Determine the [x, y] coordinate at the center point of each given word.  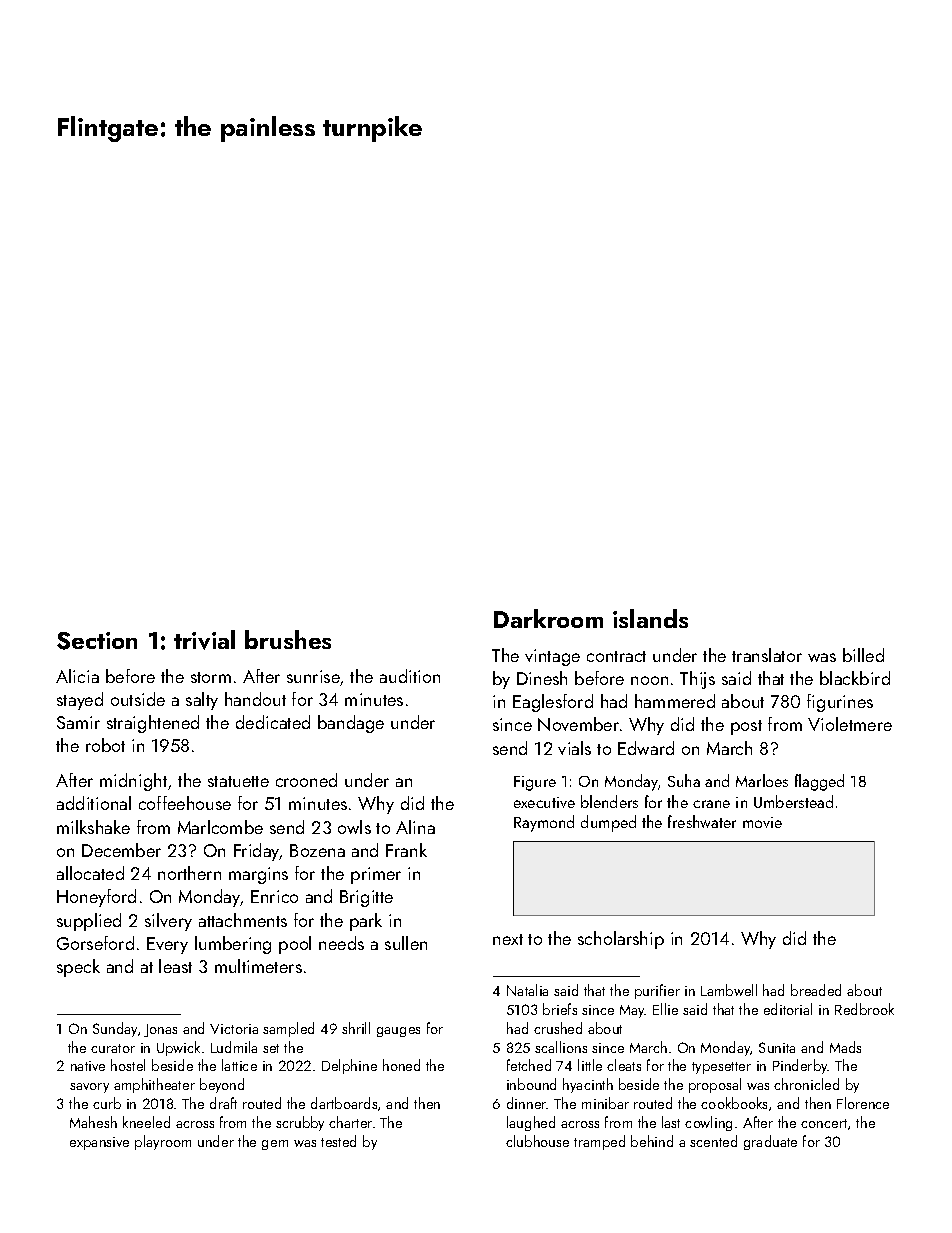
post [746, 727]
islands [650, 618]
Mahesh [93, 1122]
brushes [288, 639]
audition [410, 676]
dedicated [273, 722]
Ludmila [234, 1047]
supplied [89, 922]
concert [824, 1123]
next [508, 939]
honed [401, 1065]
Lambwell [729, 990]
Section [97, 641]
